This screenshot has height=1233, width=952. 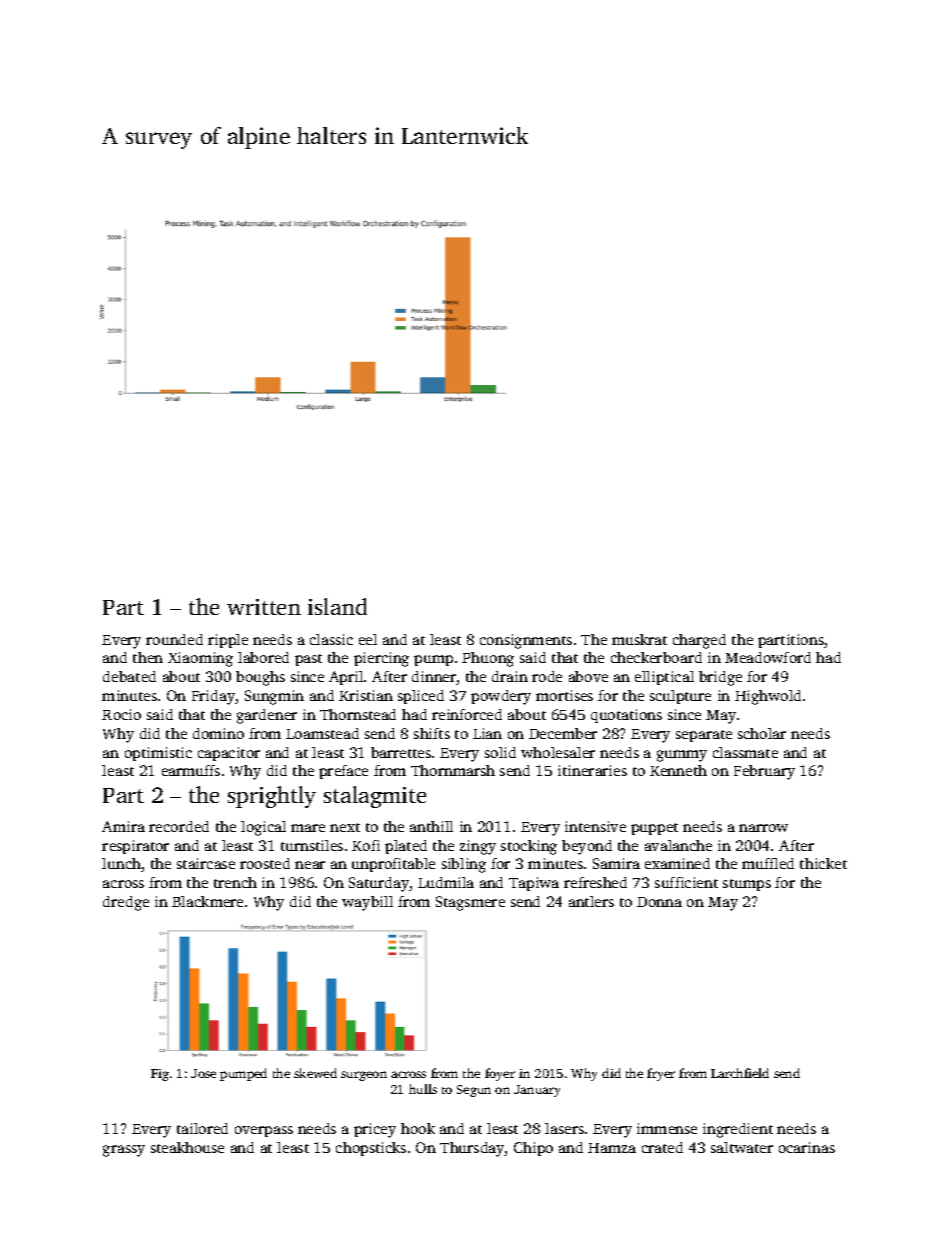 What do you see at coordinates (470, 903) in the screenshot?
I see `Stagsmere` at bounding box center [470, 903].
